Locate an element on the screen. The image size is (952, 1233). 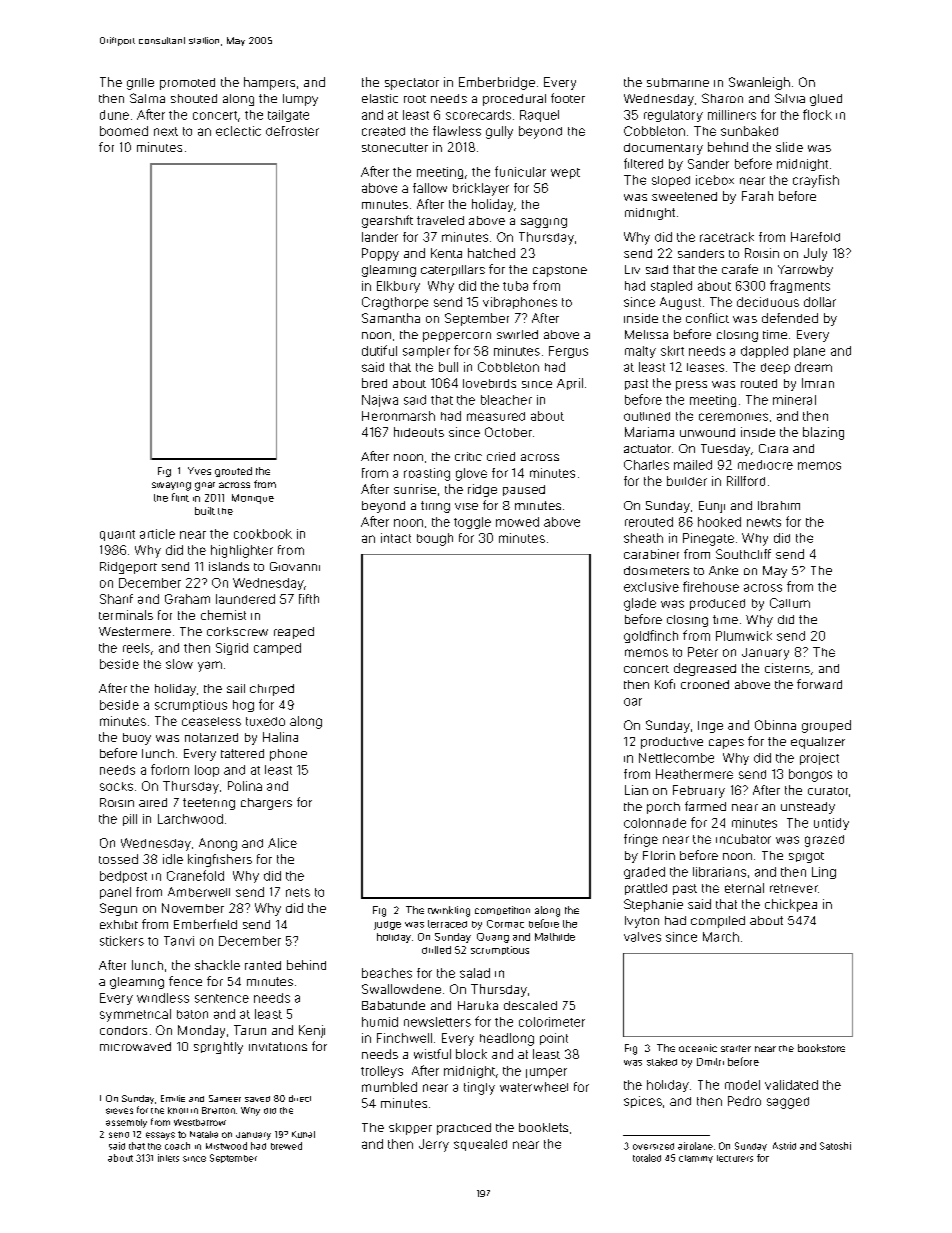
spectator is located at coordinates (412, 84).
